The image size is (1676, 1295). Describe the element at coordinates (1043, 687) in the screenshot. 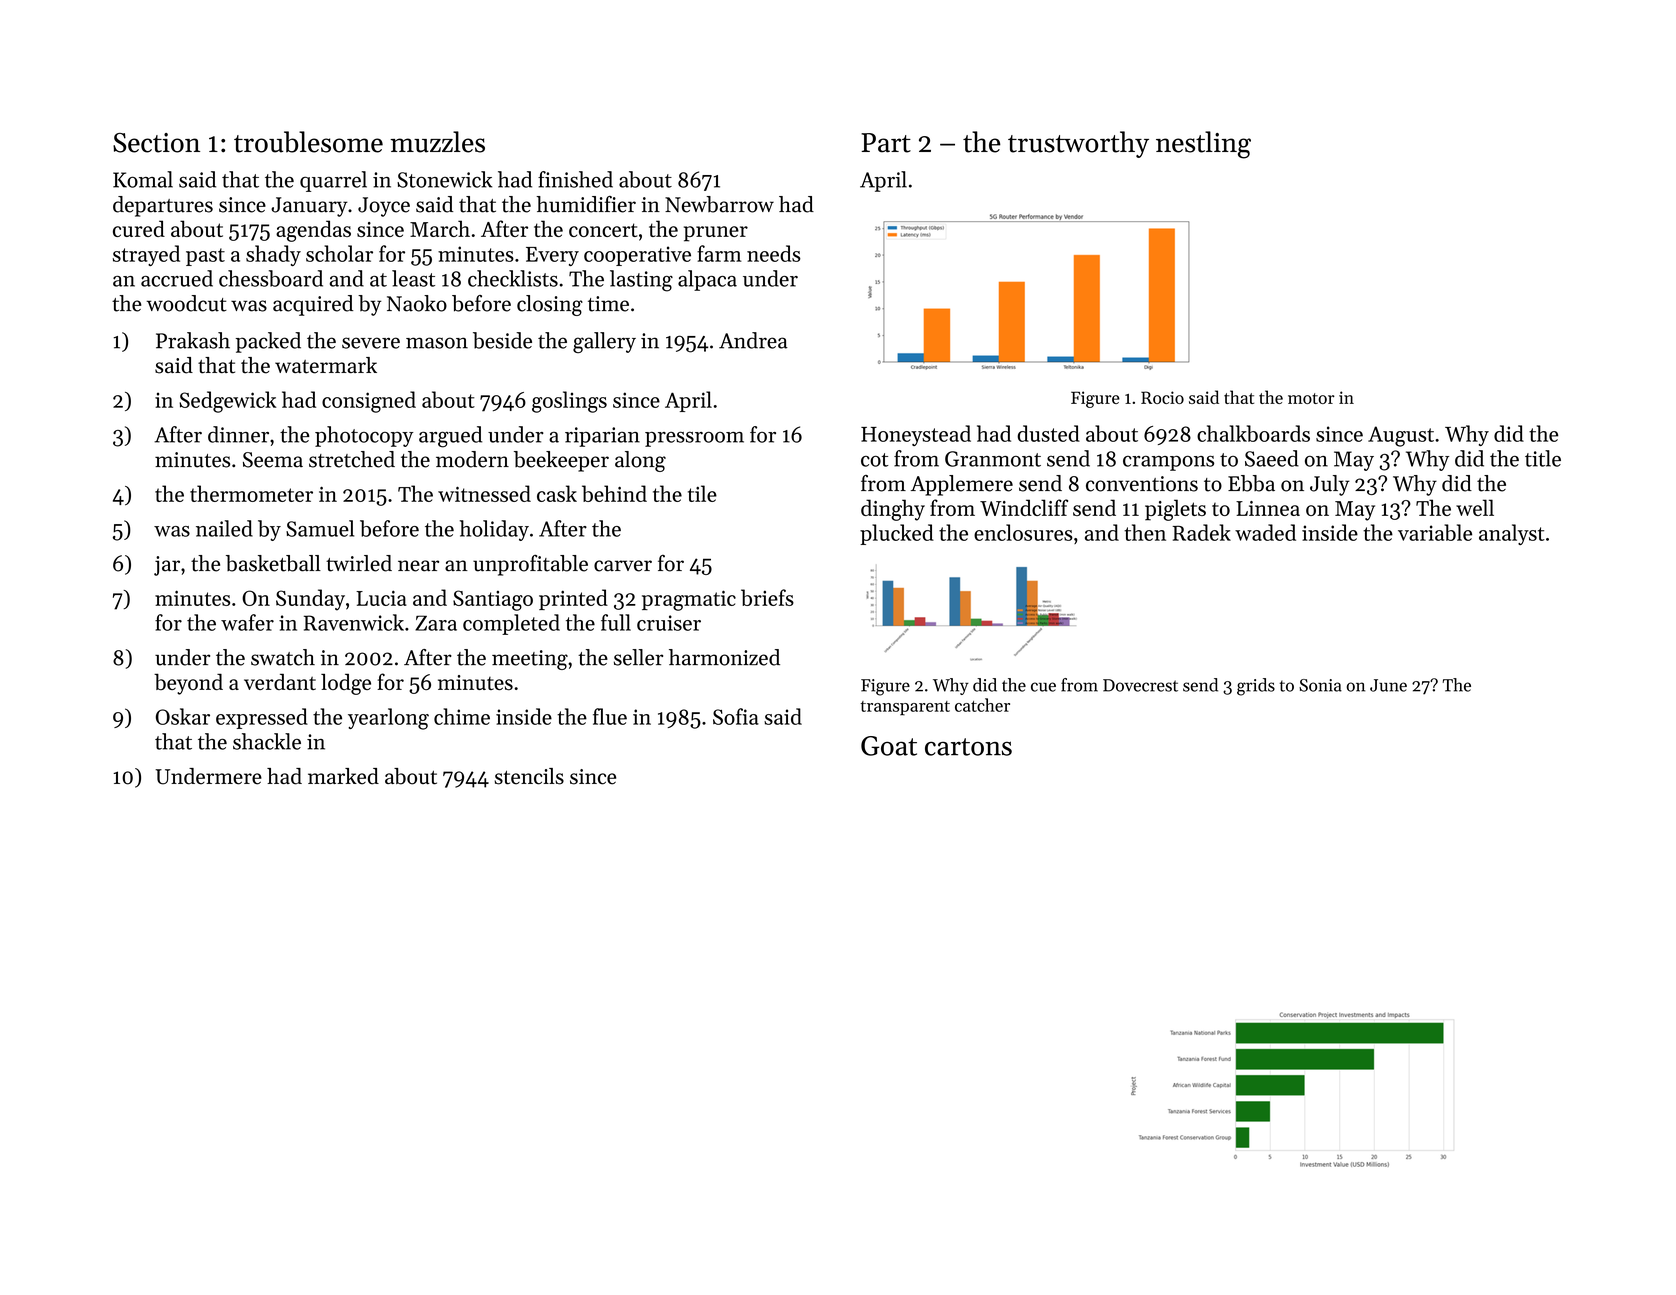

I see `cue` at that location.
